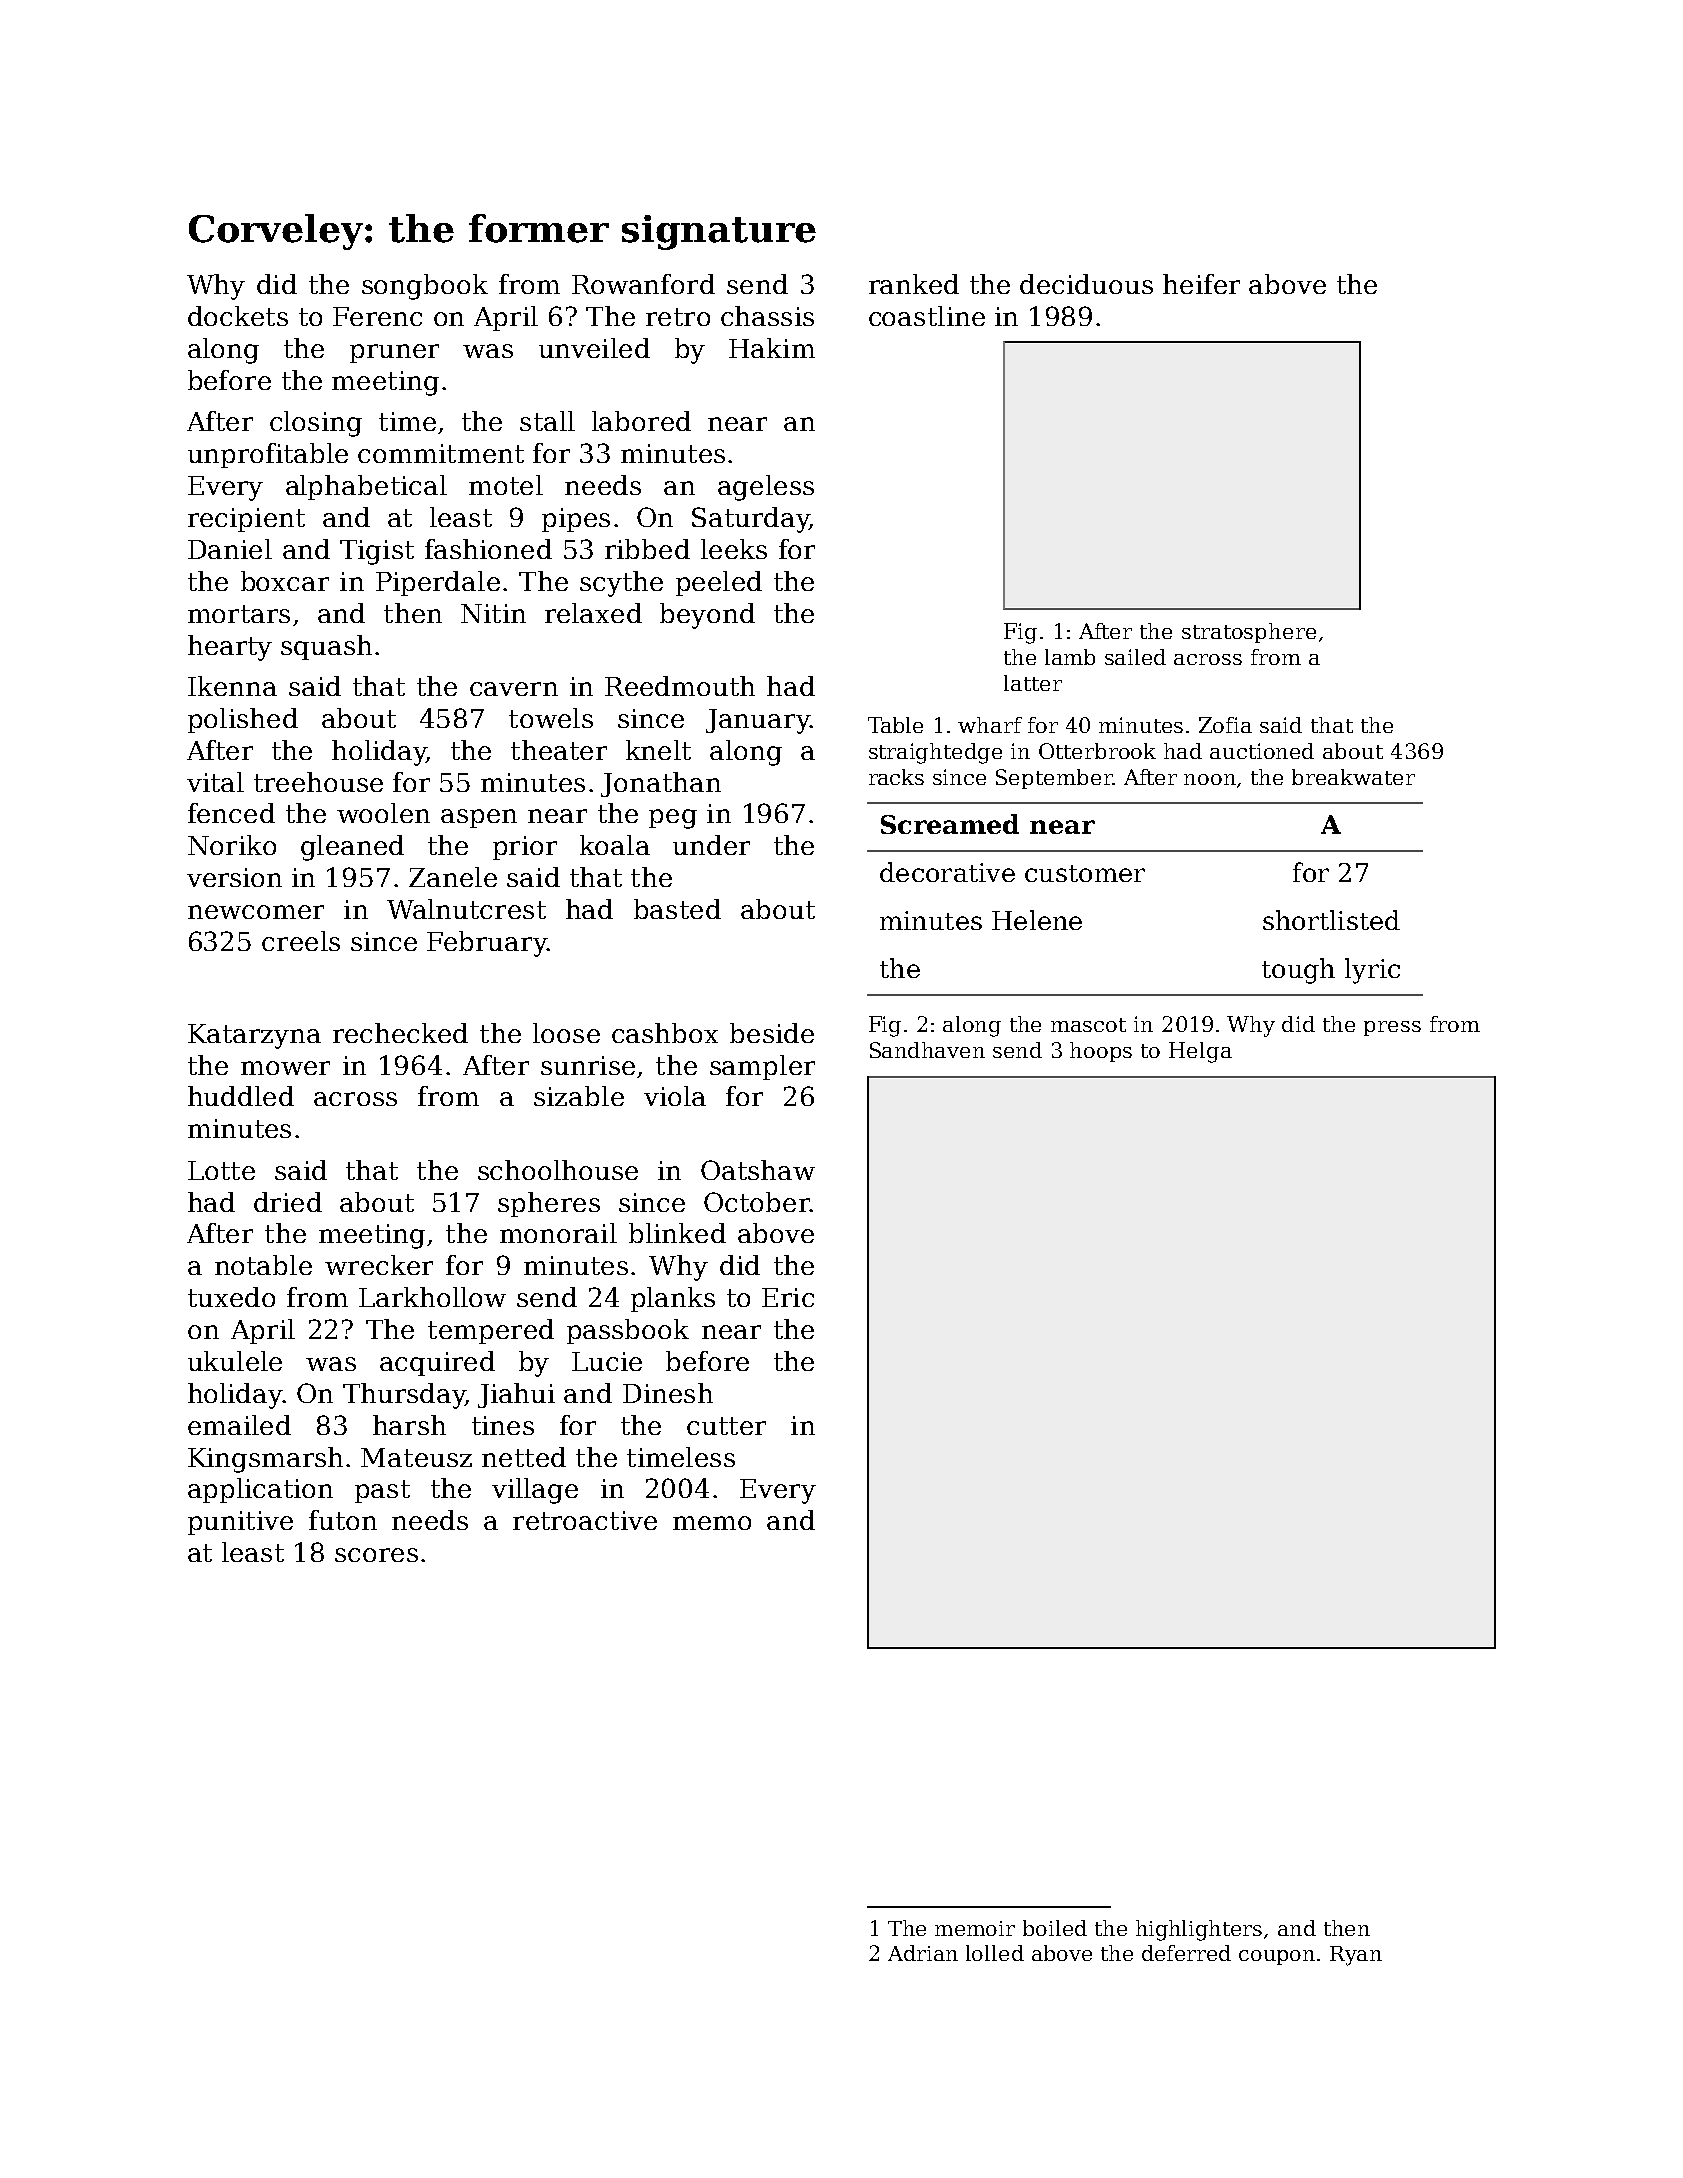 Image resolution: width=1683 pixels, height=2178 pixels. Describe the element at coordinates (366, 487) in the image. I see `alphabetical` at that location.
